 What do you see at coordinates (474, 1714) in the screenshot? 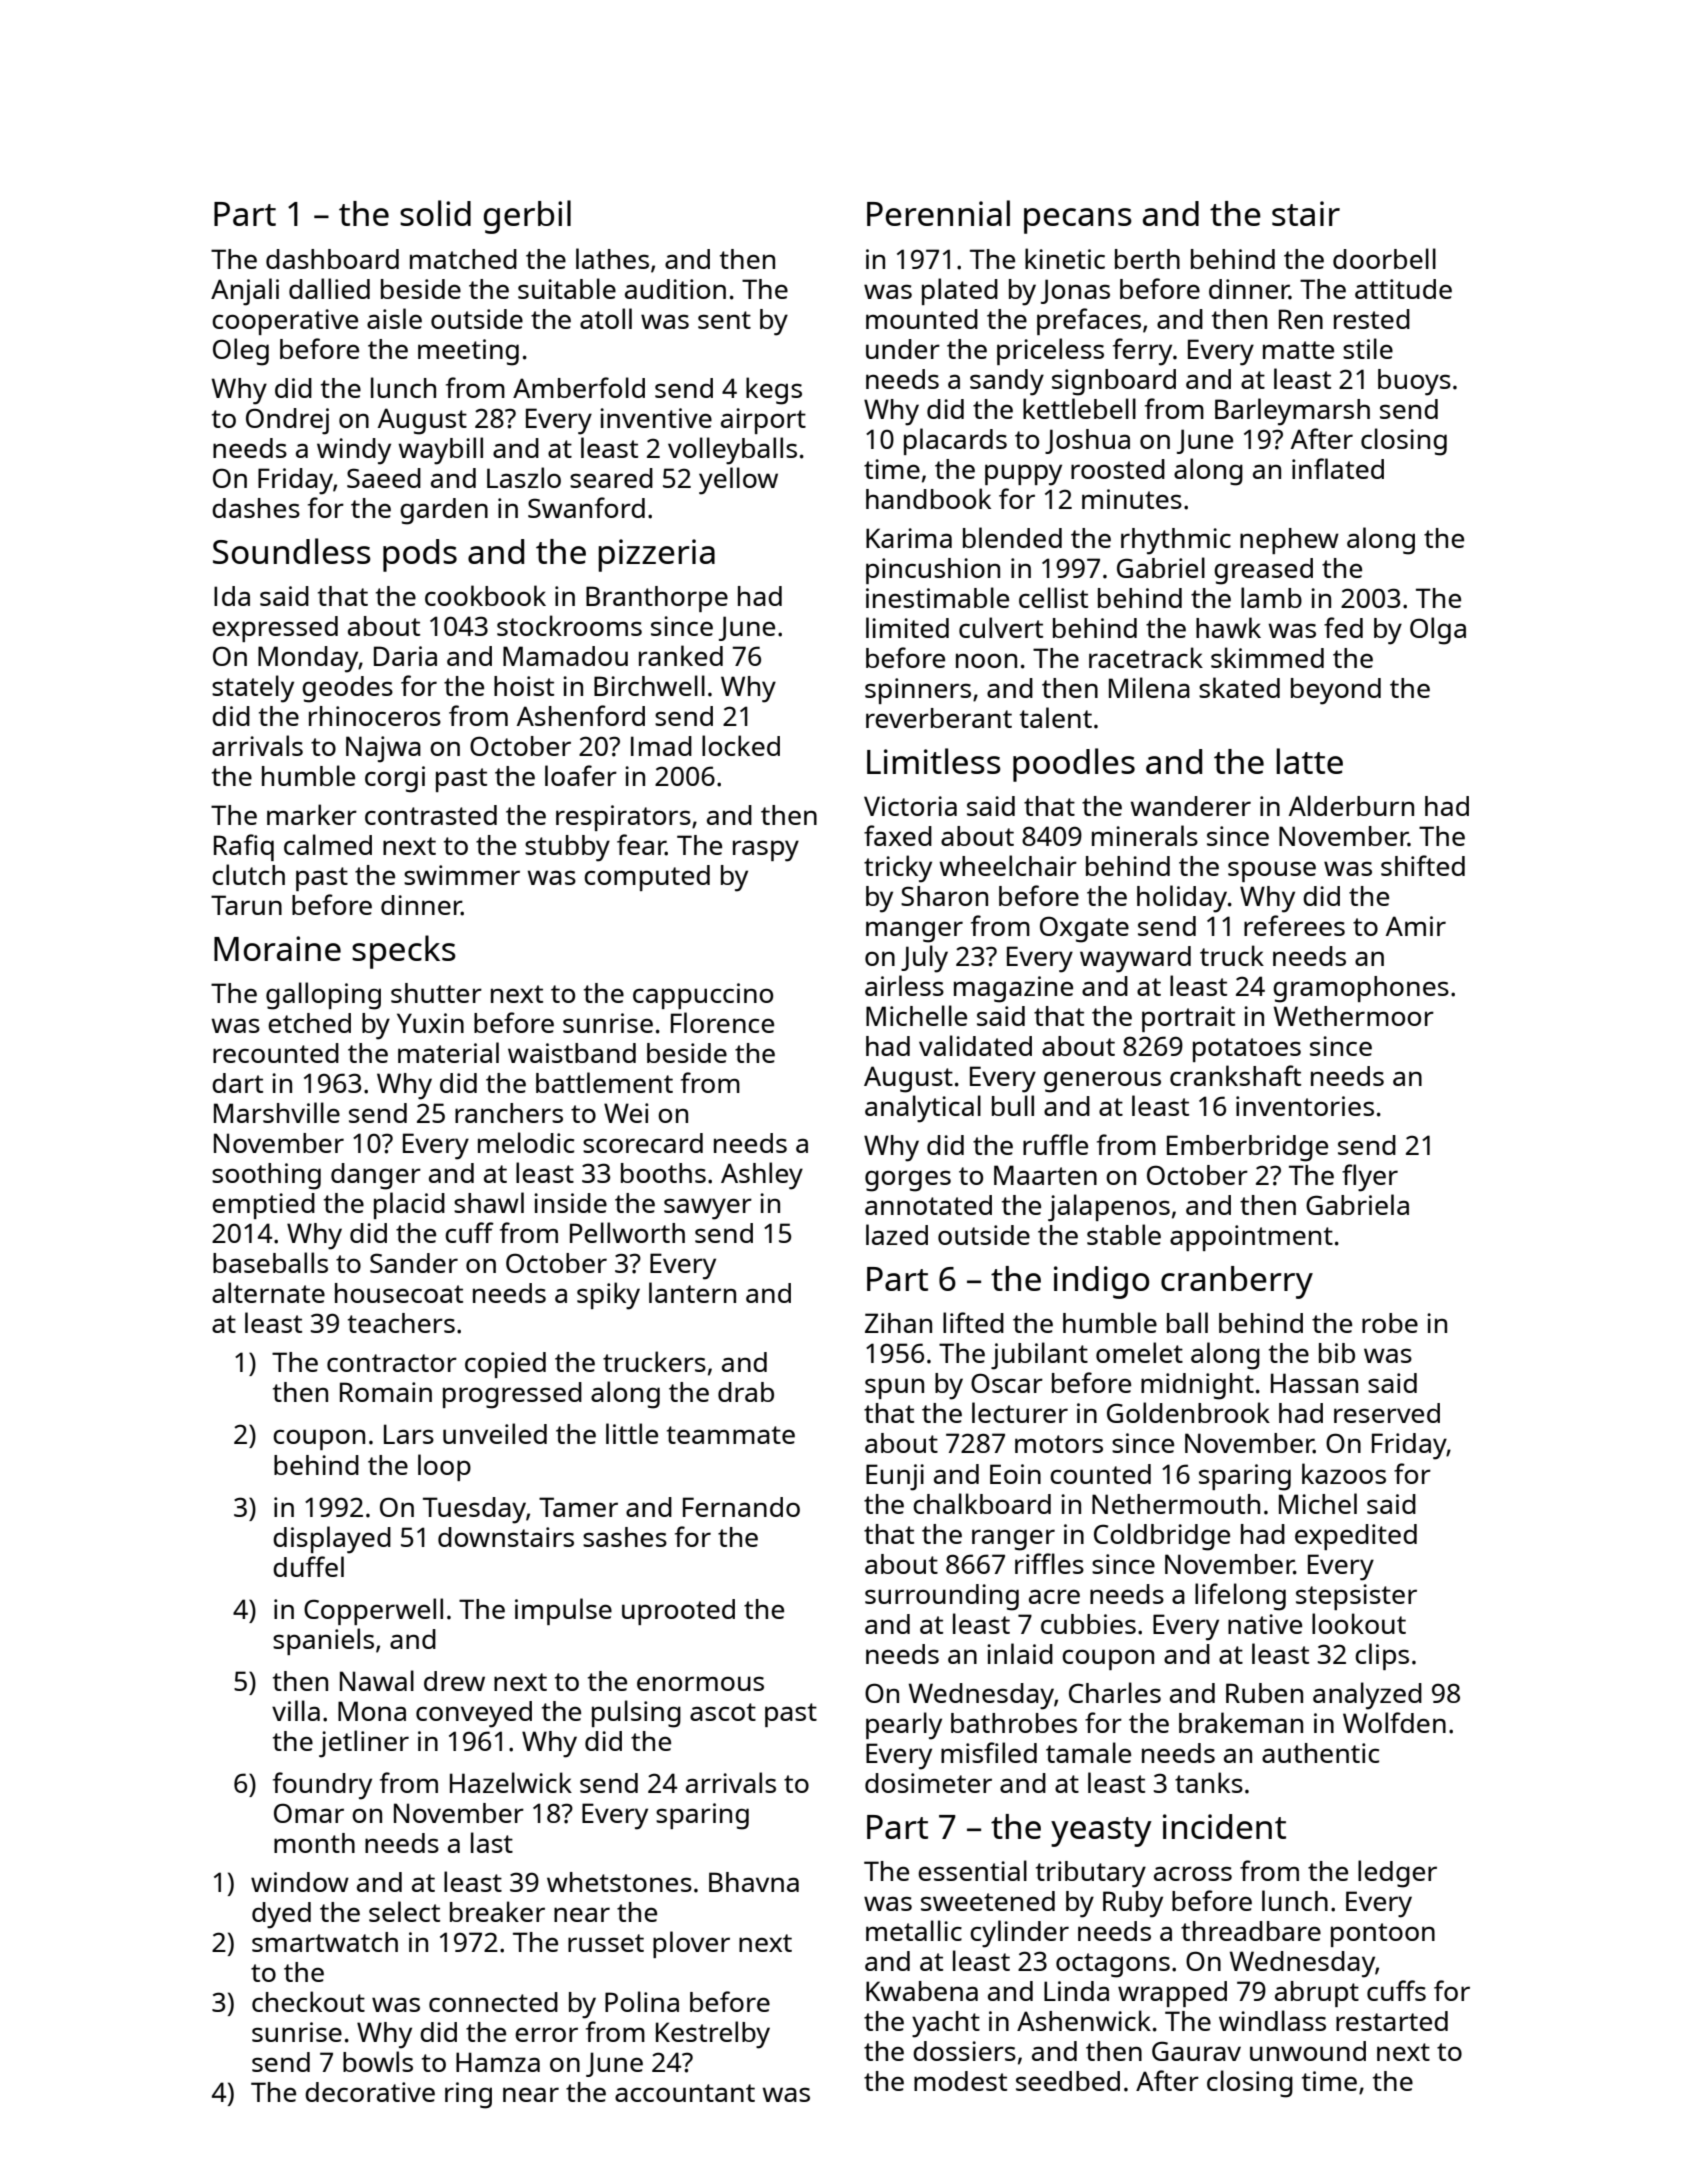
I see `conveyed` at bounding box center [474, 1714].
